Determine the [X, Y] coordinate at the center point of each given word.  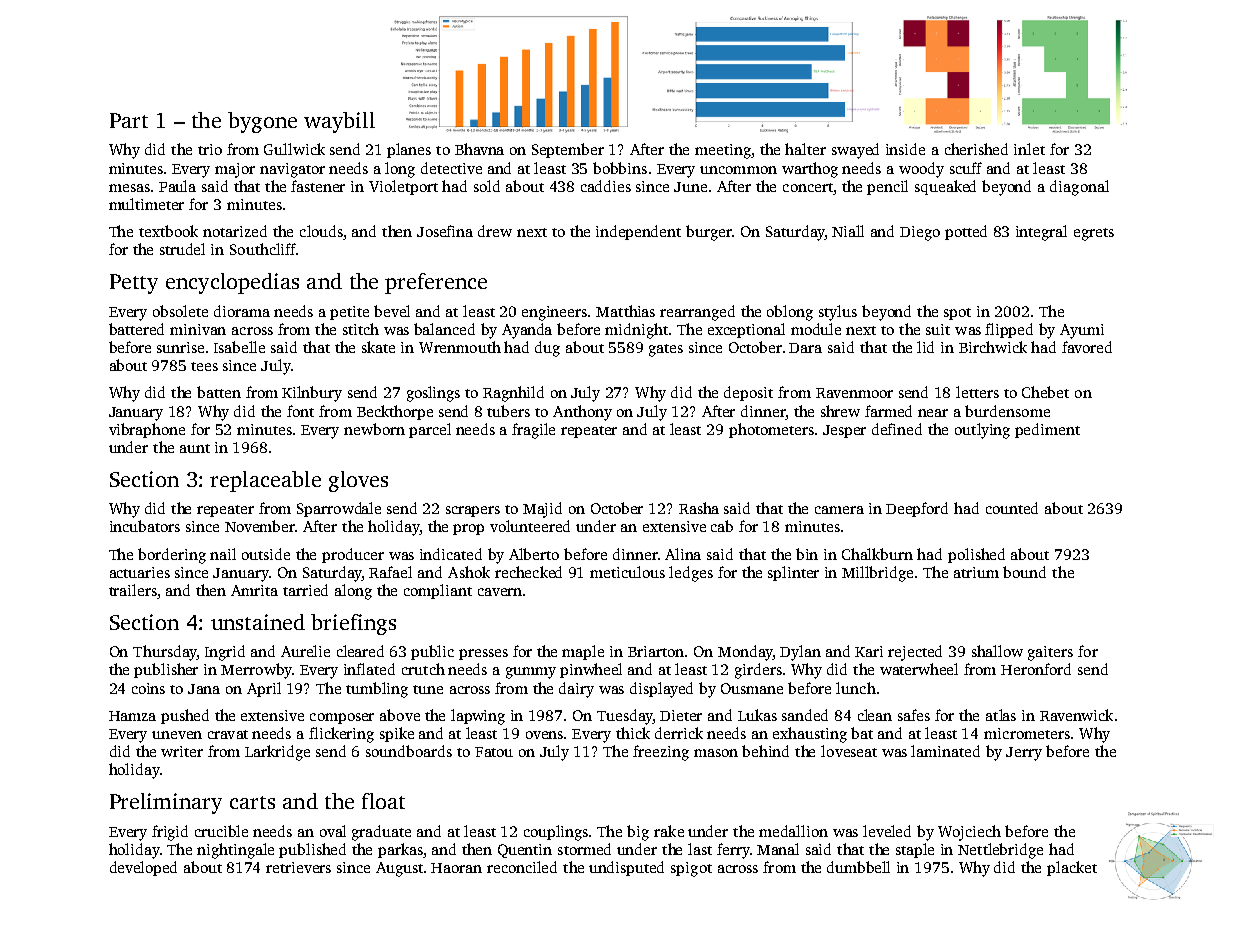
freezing [661, 753]
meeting [723, 151]
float [383, 801]
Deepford [917, 509]
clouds [321, 231]
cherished [976, 149]
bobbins [620, 168]
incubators [145, 526]
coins [148, 688]
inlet [1029, 149]
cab [722, 526]
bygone [262, 122]
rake [669, 831]
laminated [945, 751]
